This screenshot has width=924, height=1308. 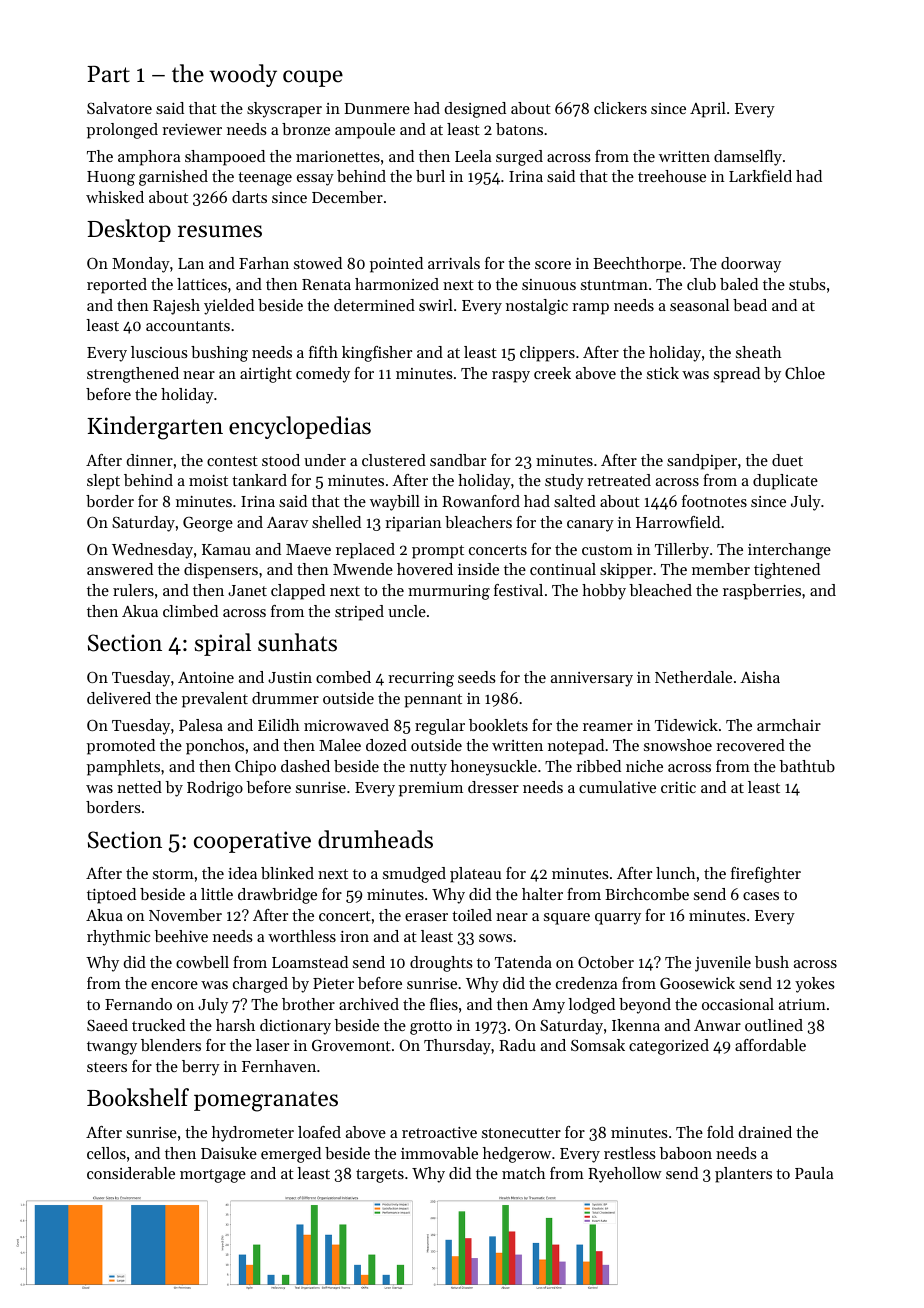 What do you see at coordinates (521, 1133) in the screenshot?
I see `stonecutter` at bounding box center [521, 1133].
